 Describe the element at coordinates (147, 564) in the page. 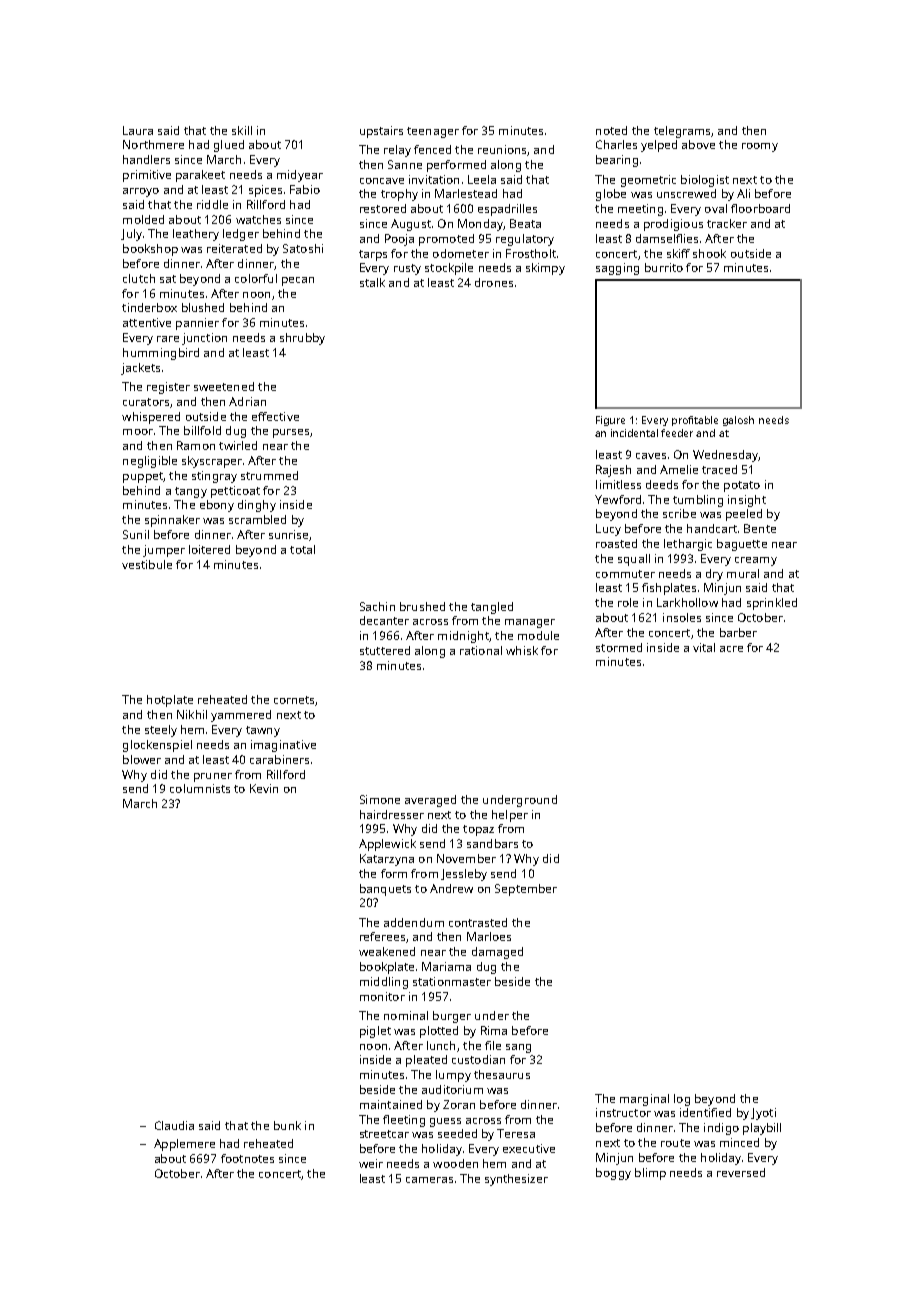

I see `vestibule` at that location.
